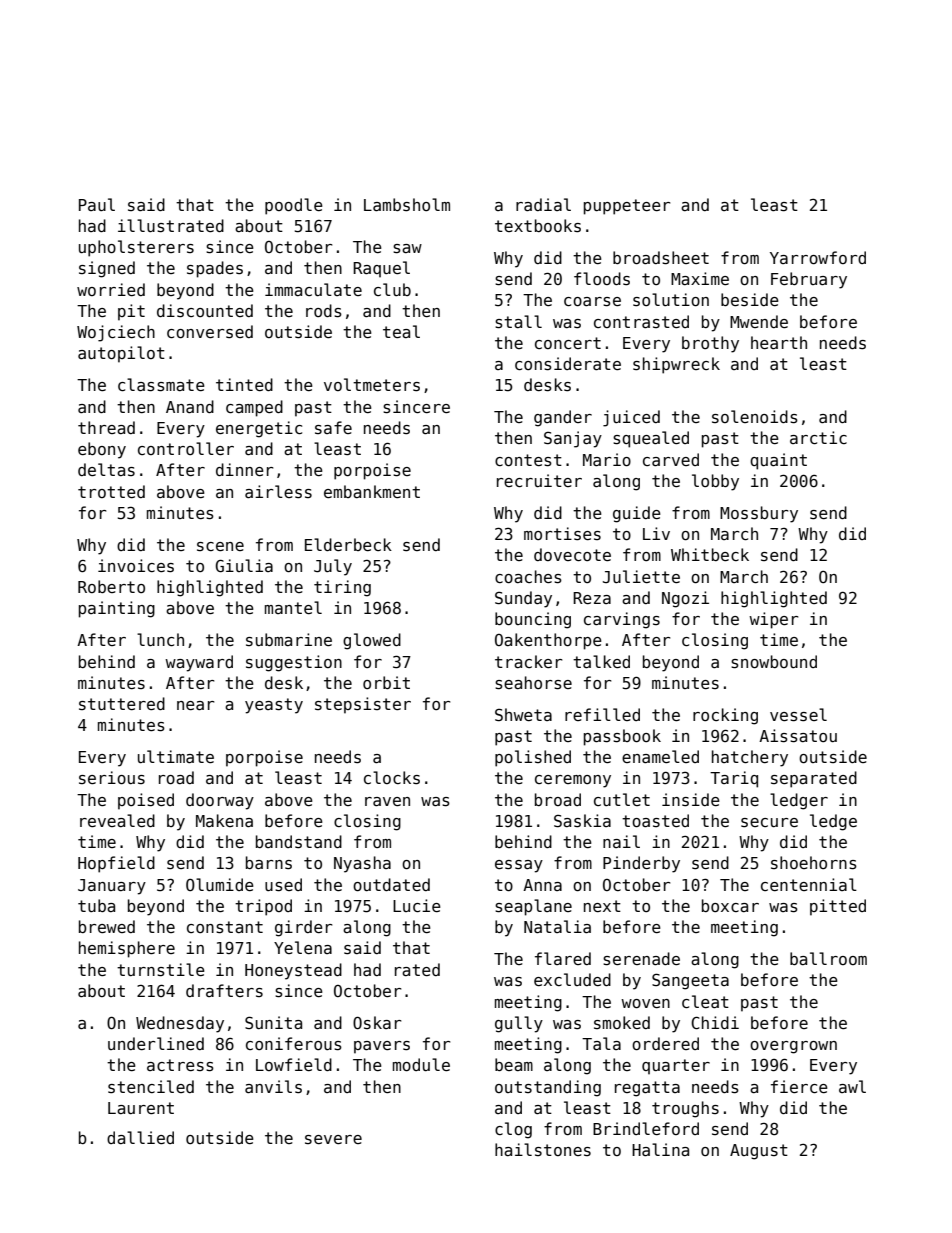 This image has height=1233, width=952. Describe the element at coordinates (140, 1137) in the image. I see `dallied` at that location.
